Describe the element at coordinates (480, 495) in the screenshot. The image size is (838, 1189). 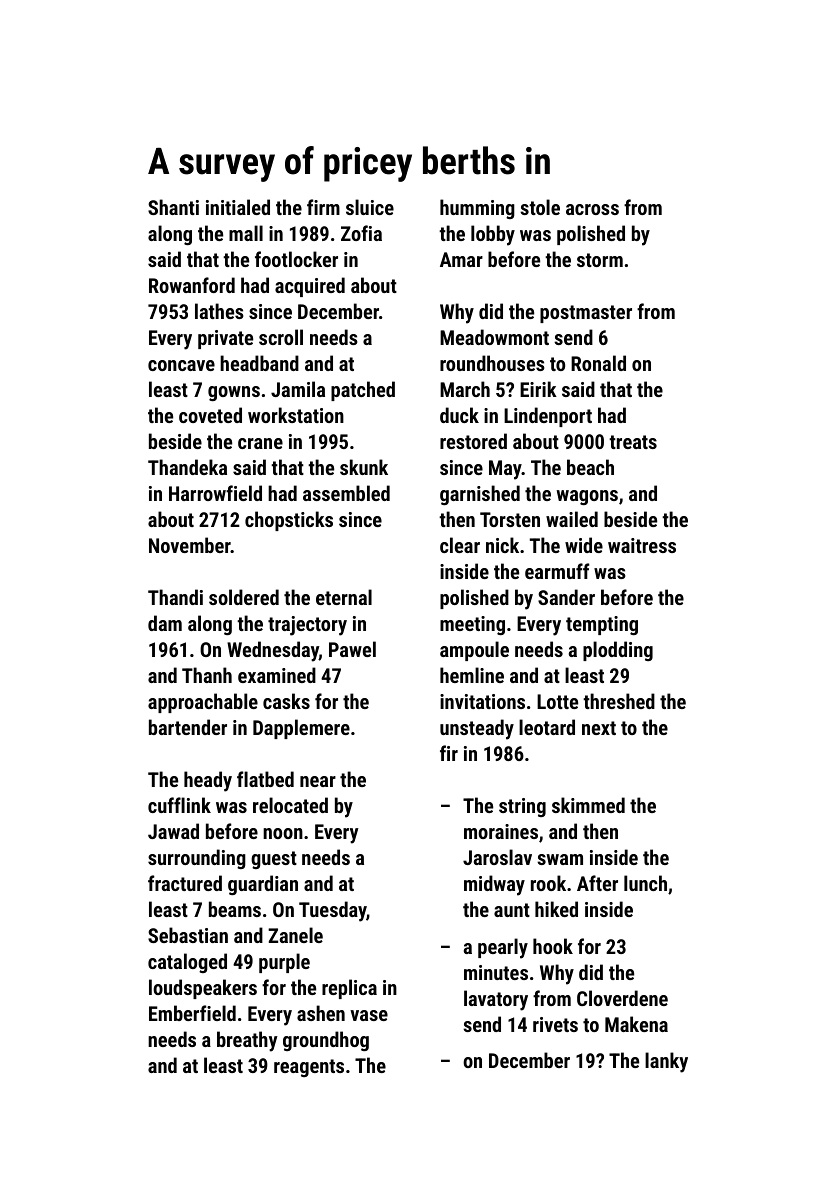
I see `garnished` at that location.
